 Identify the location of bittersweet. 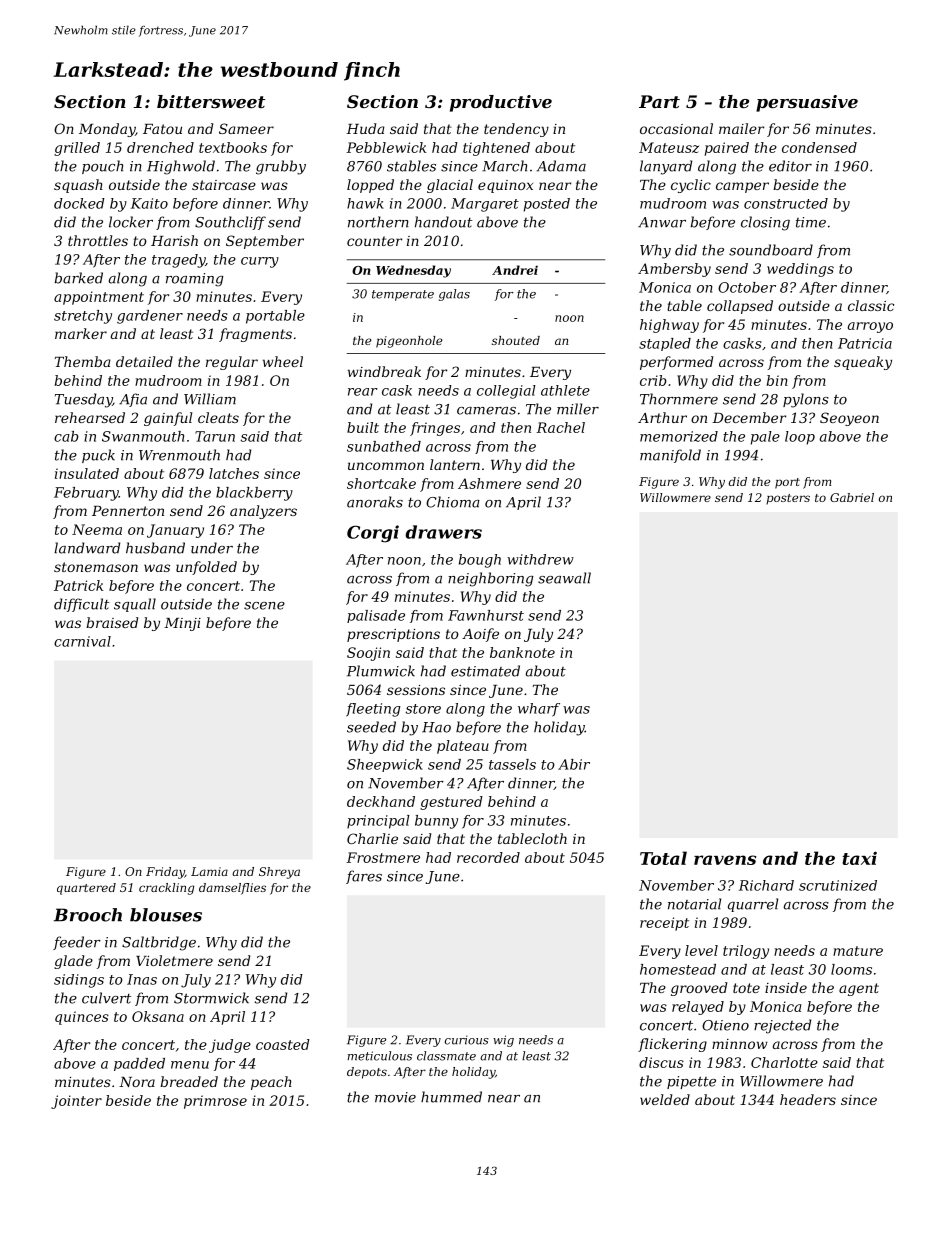
(211, 101).
